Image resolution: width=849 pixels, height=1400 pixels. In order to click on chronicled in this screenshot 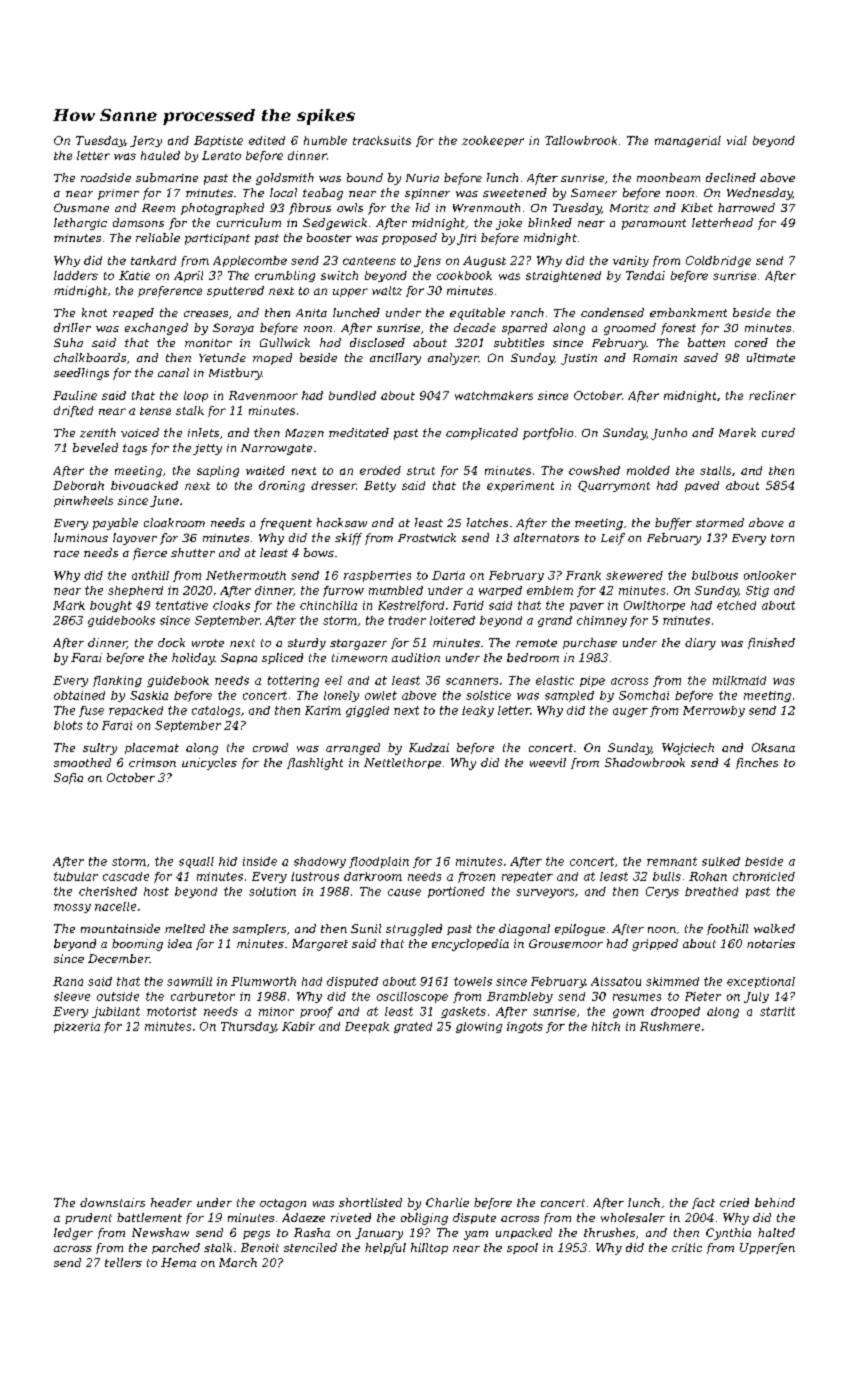, I will do `click(764, 876)`.
